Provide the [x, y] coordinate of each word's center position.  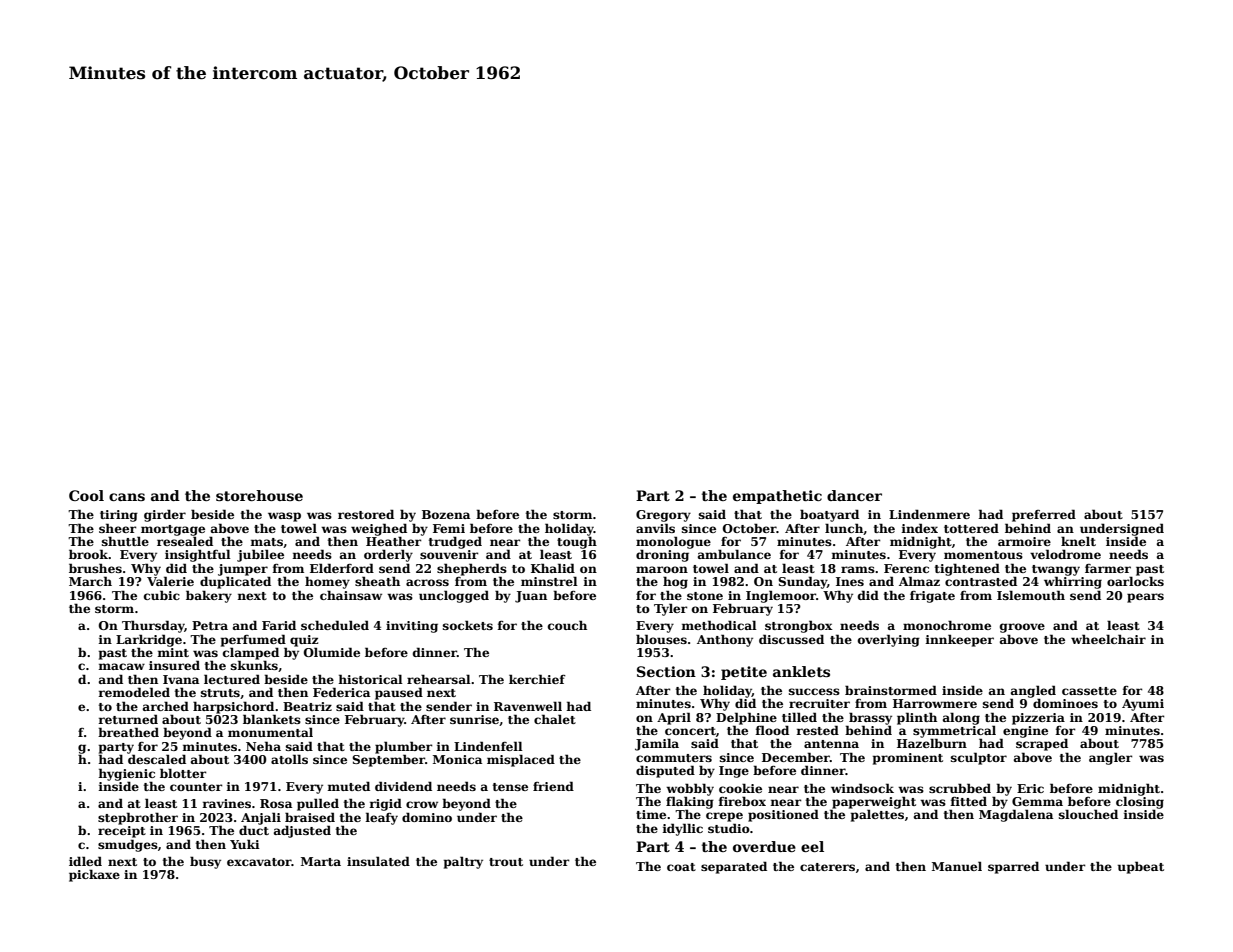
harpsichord [233, 707]
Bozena [446, 514]
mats [266, 542]
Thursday [153, 626]
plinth [917, 718]
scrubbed [960, 788]
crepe [724, 817]
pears [1145, 598]
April [674, 718]
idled [85, 861]
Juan [531, 597]
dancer [854, 495]
